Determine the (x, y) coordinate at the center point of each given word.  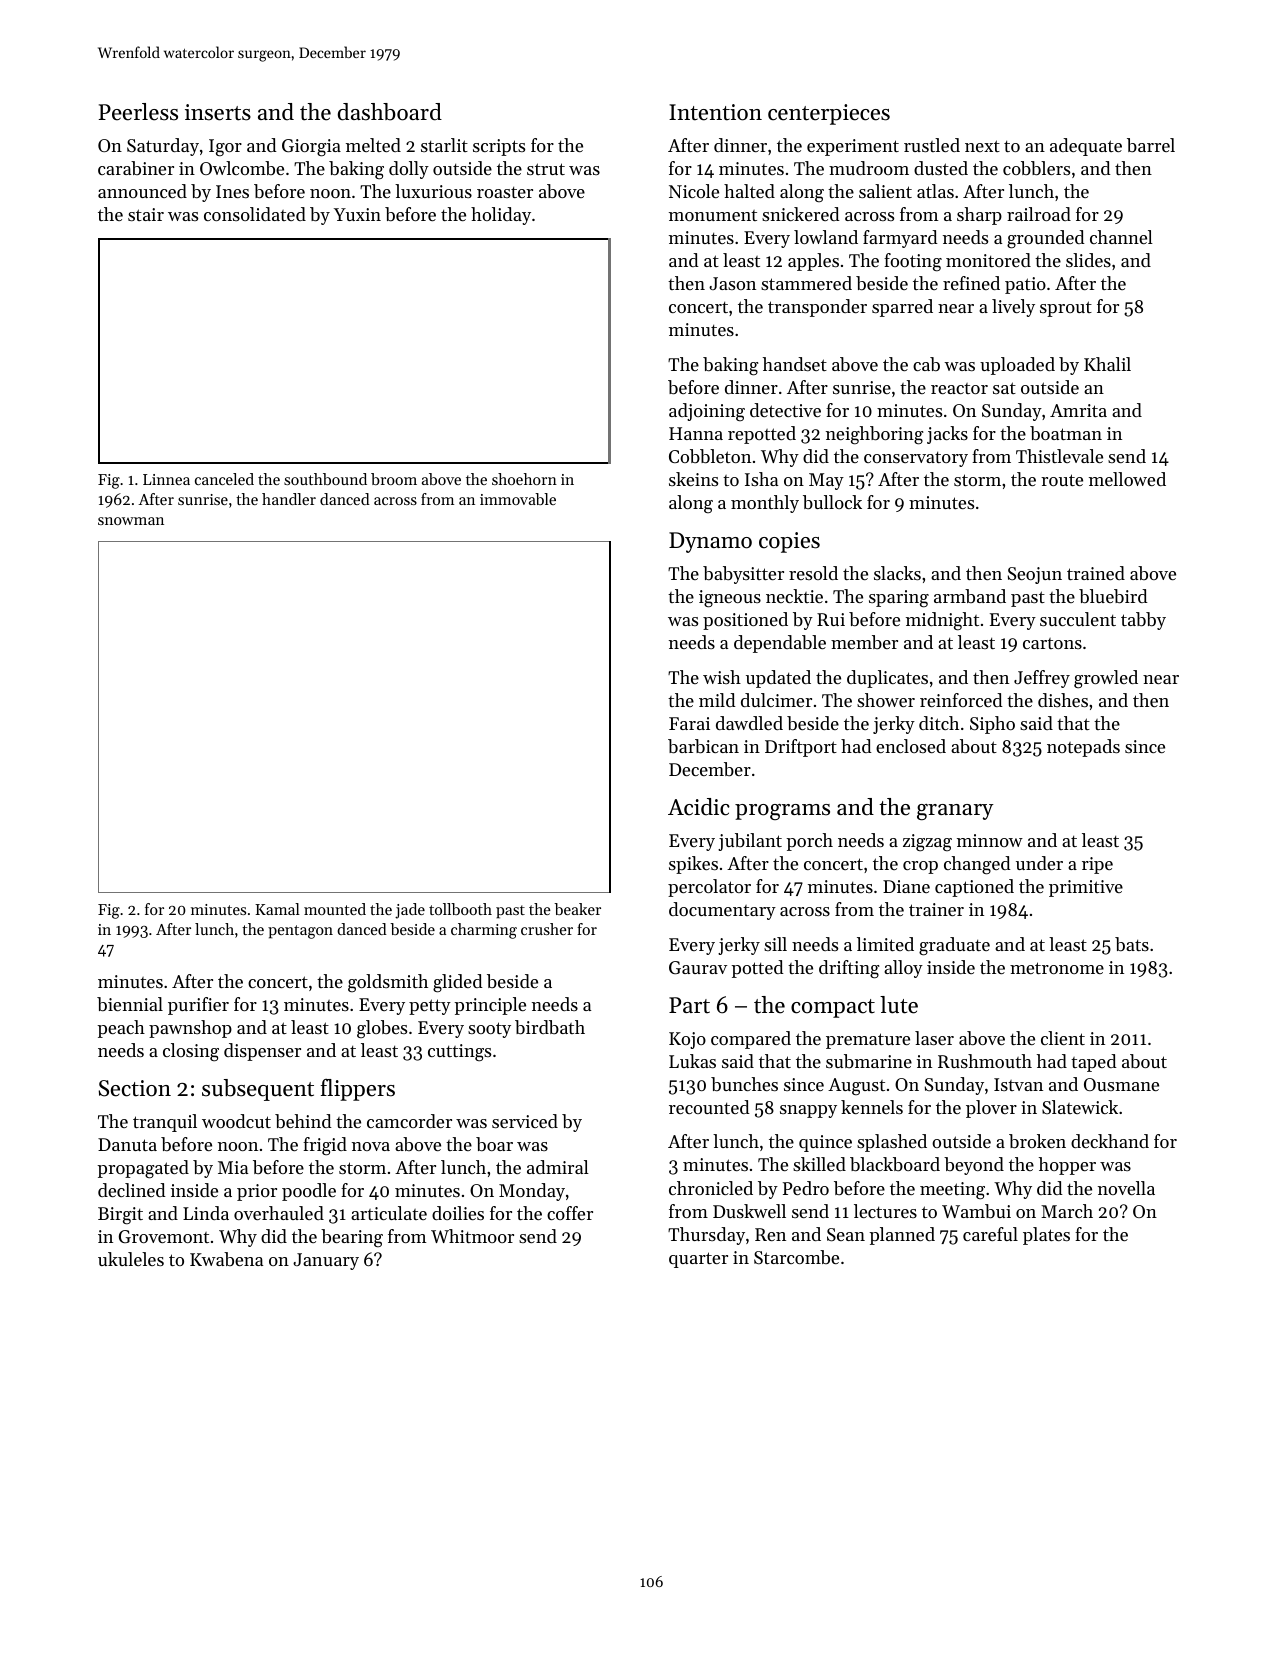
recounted (709, 1107)
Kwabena (226, 1259)
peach (121, 1029)
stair (146, 214)
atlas (935, 191)
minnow (990, 840)
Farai (689, 723)
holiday (501, 216)
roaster (505, 192)
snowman (131, 521)
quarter (698, 1260)
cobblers (1036, 168)
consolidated (255, 214)
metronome (1057, 968)
